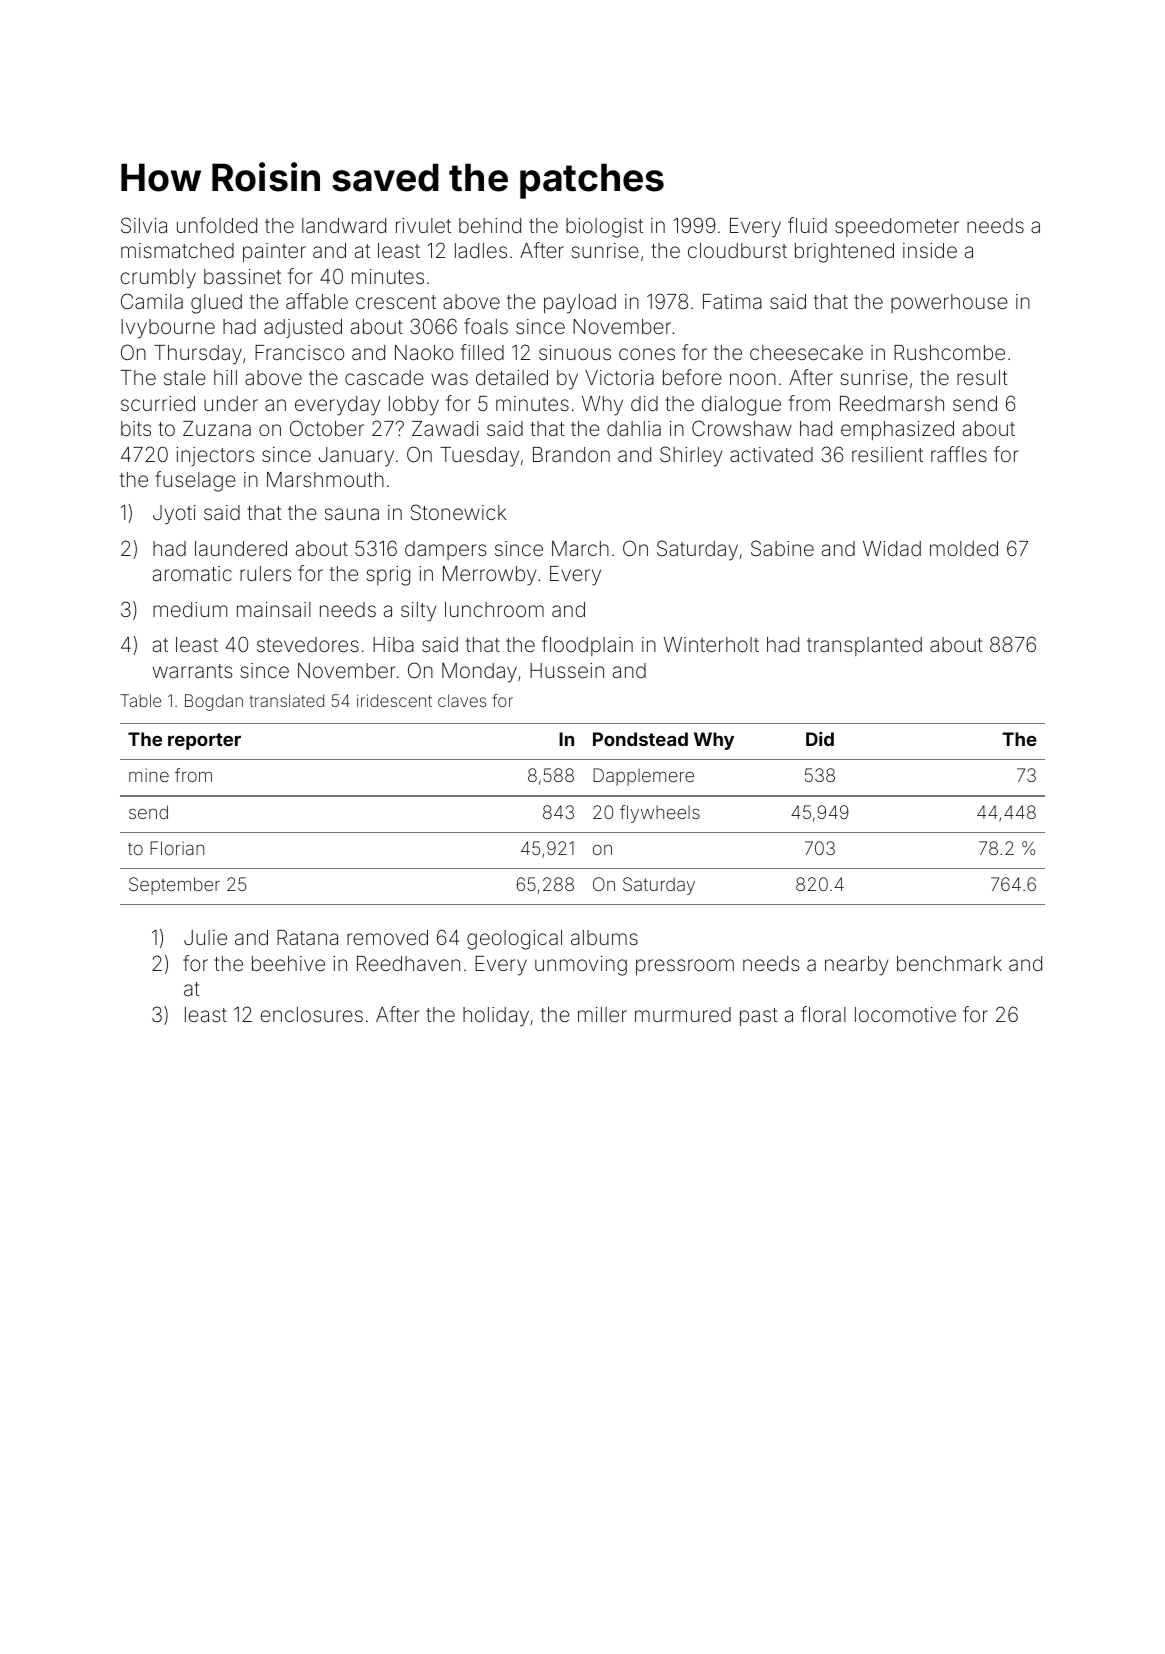  What do you see at coordinates (479, 673) in the page?
I see `Monday` at bounding box center [479, 673].
